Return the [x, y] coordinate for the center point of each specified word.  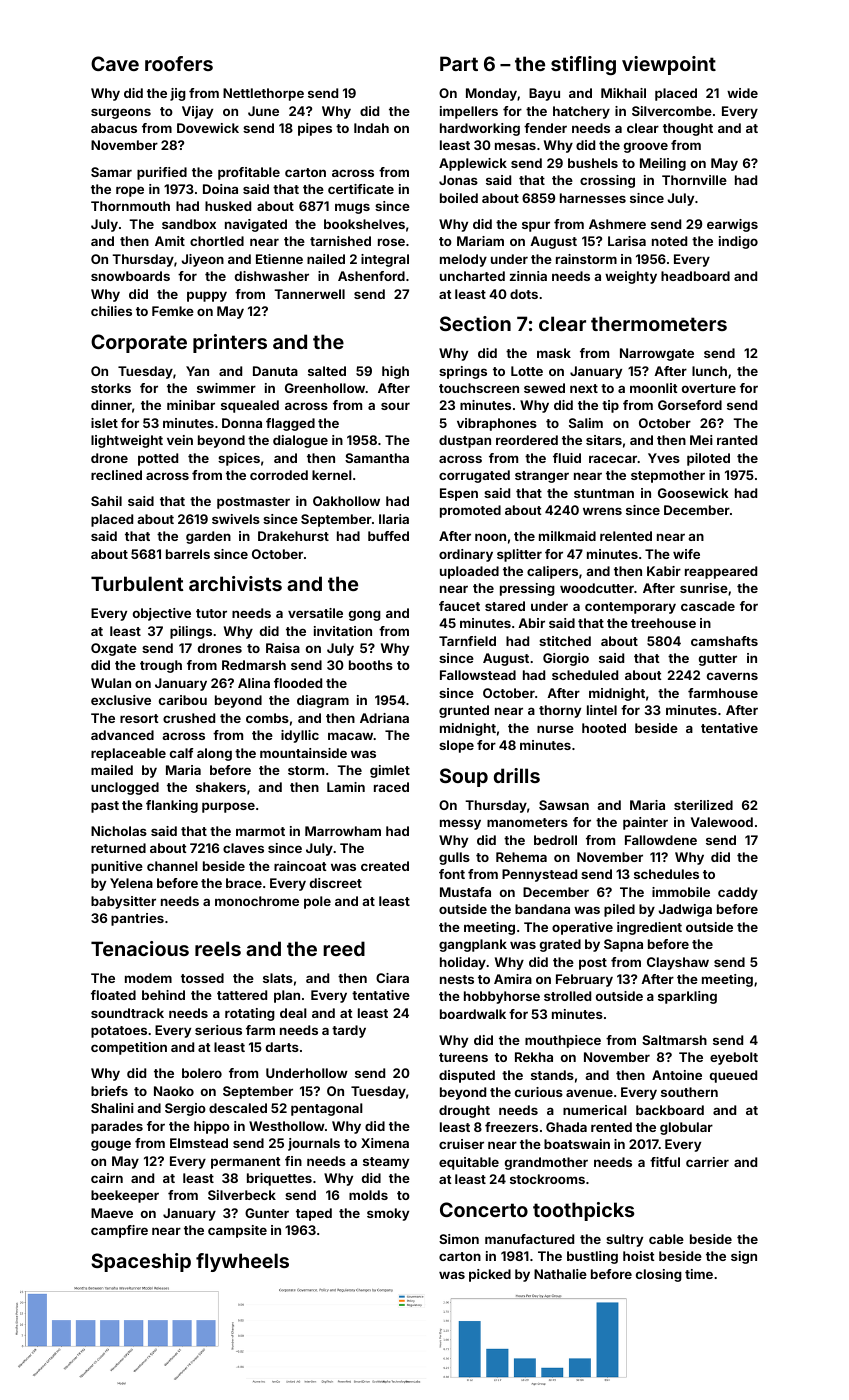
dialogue [300, 441]
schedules [666, 874]
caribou [183, 700]
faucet [459, 606]
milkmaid [567, 536]
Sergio [185, 1109]
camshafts [724, 641]
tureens [463, 1057]
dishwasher [272, 276]
